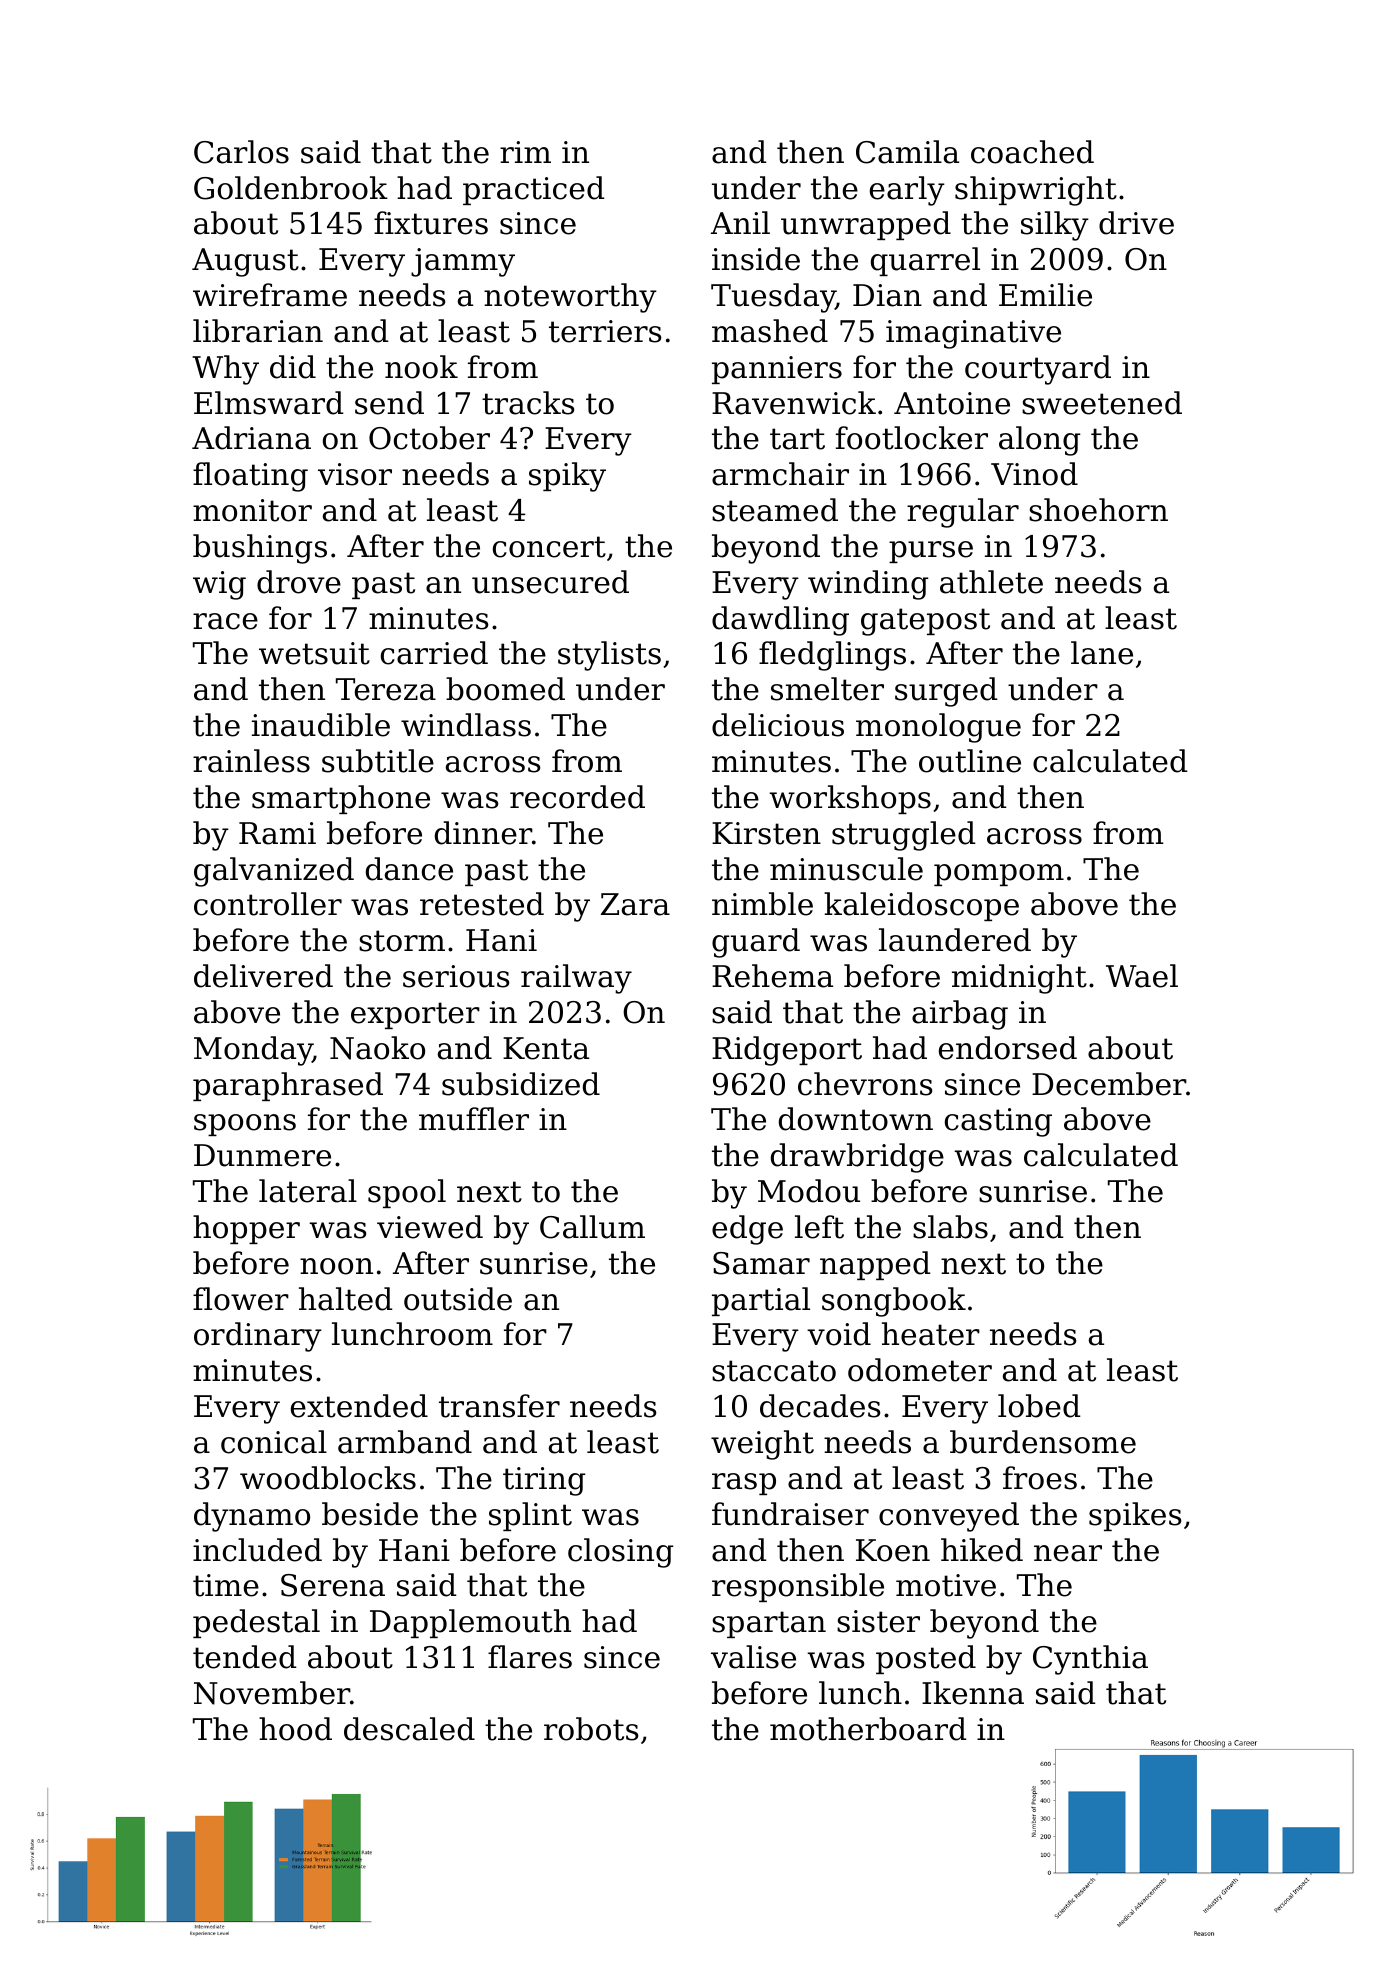 The width and height of the image is (1386, 1969). What do you see at coordinates (592, 1227) in the image?
I see `Callum` at bounding box center [592, 1227].
